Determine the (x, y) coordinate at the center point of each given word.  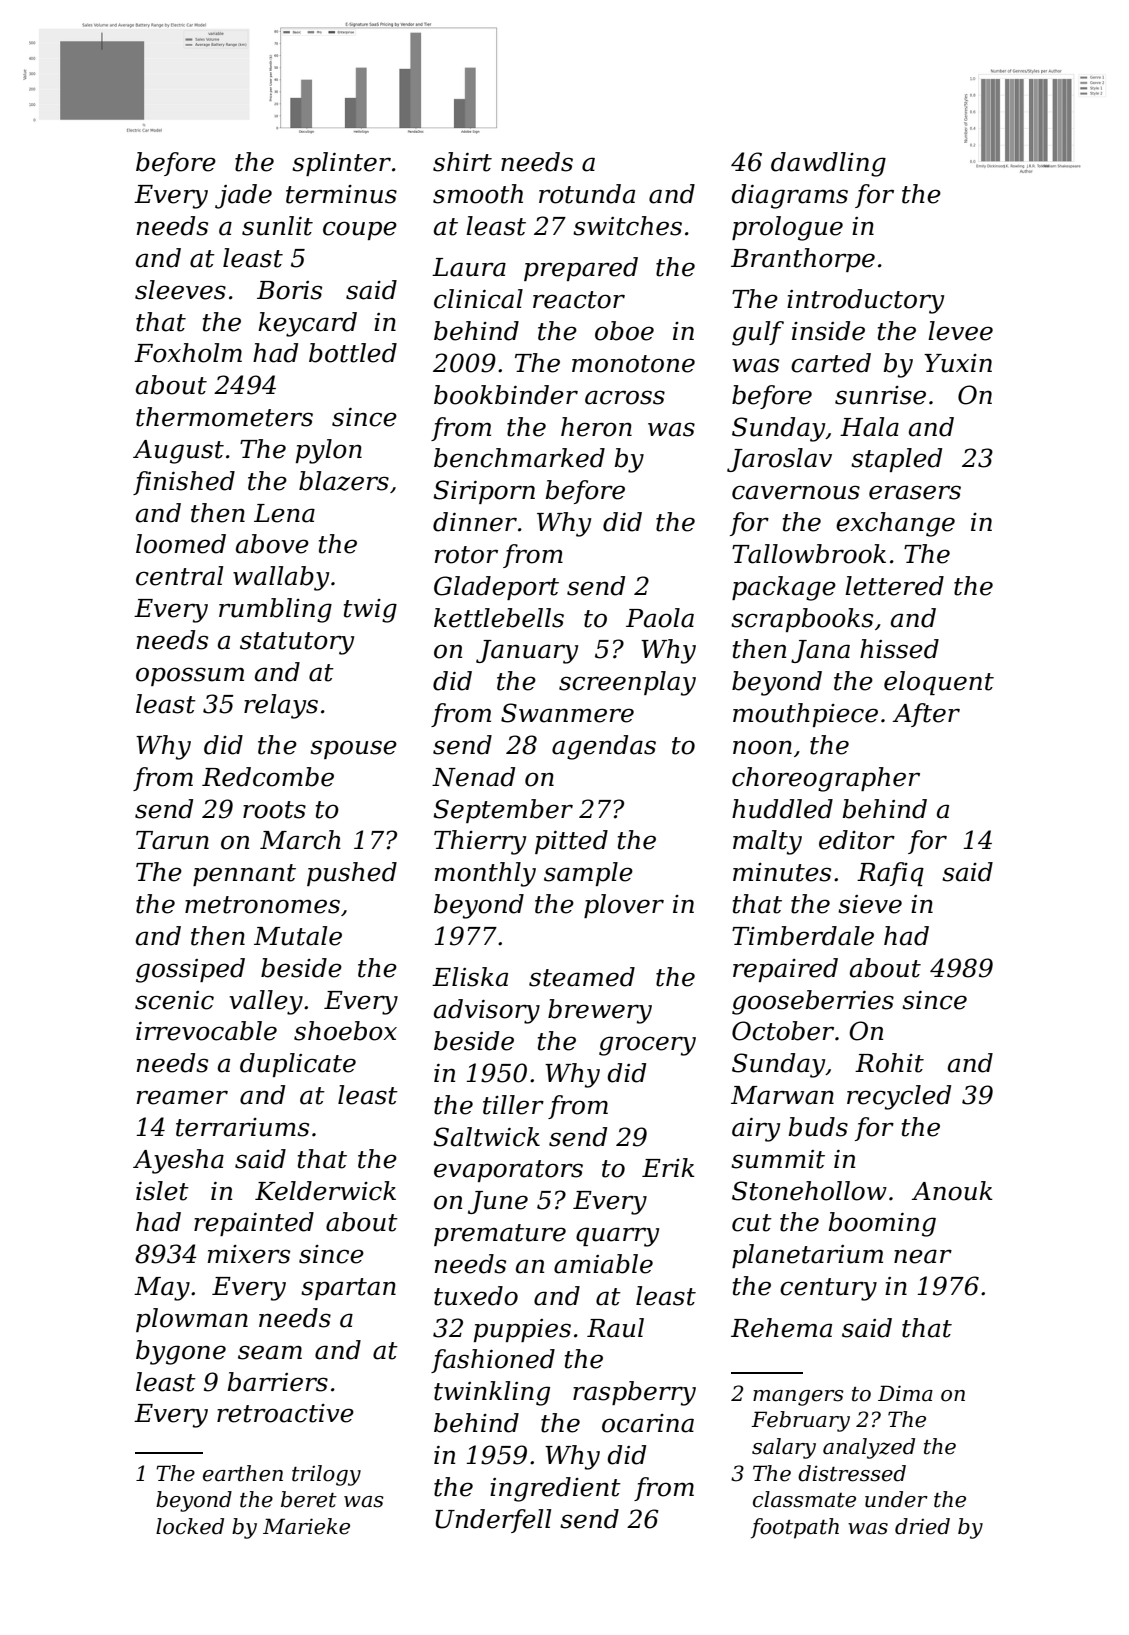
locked (190, 1526)
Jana (820, 651)
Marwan (782, 1095)
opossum (190, 676)
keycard (307, 324)
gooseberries (813, 1002)
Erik (668, 1167)
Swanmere (567, 713)
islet (162, 1191)
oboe (624, 331)
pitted (571, 842)
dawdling (828, 164)
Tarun (172, 840)
